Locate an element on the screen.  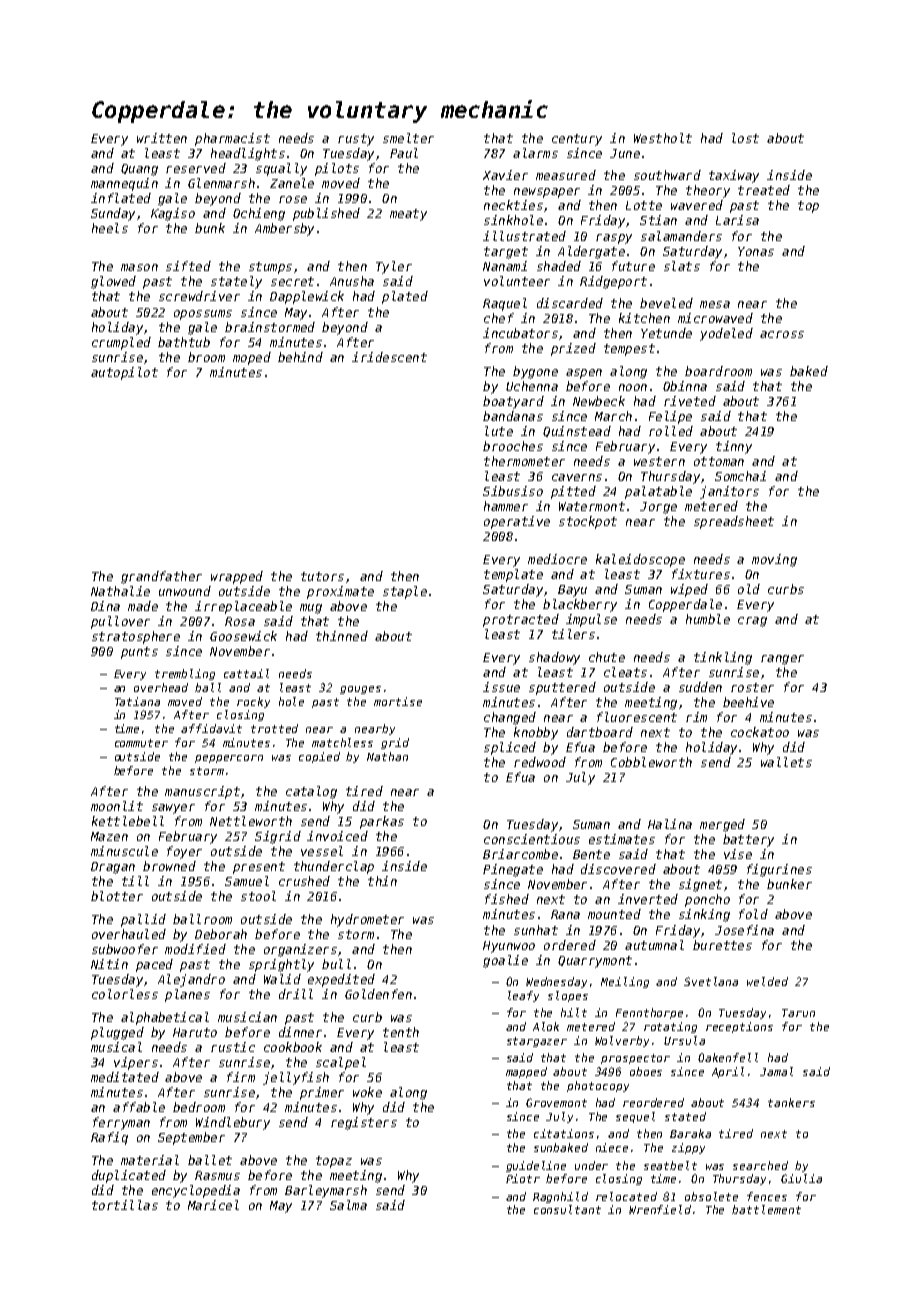
taxiway is located at coordinates (734, 176).
